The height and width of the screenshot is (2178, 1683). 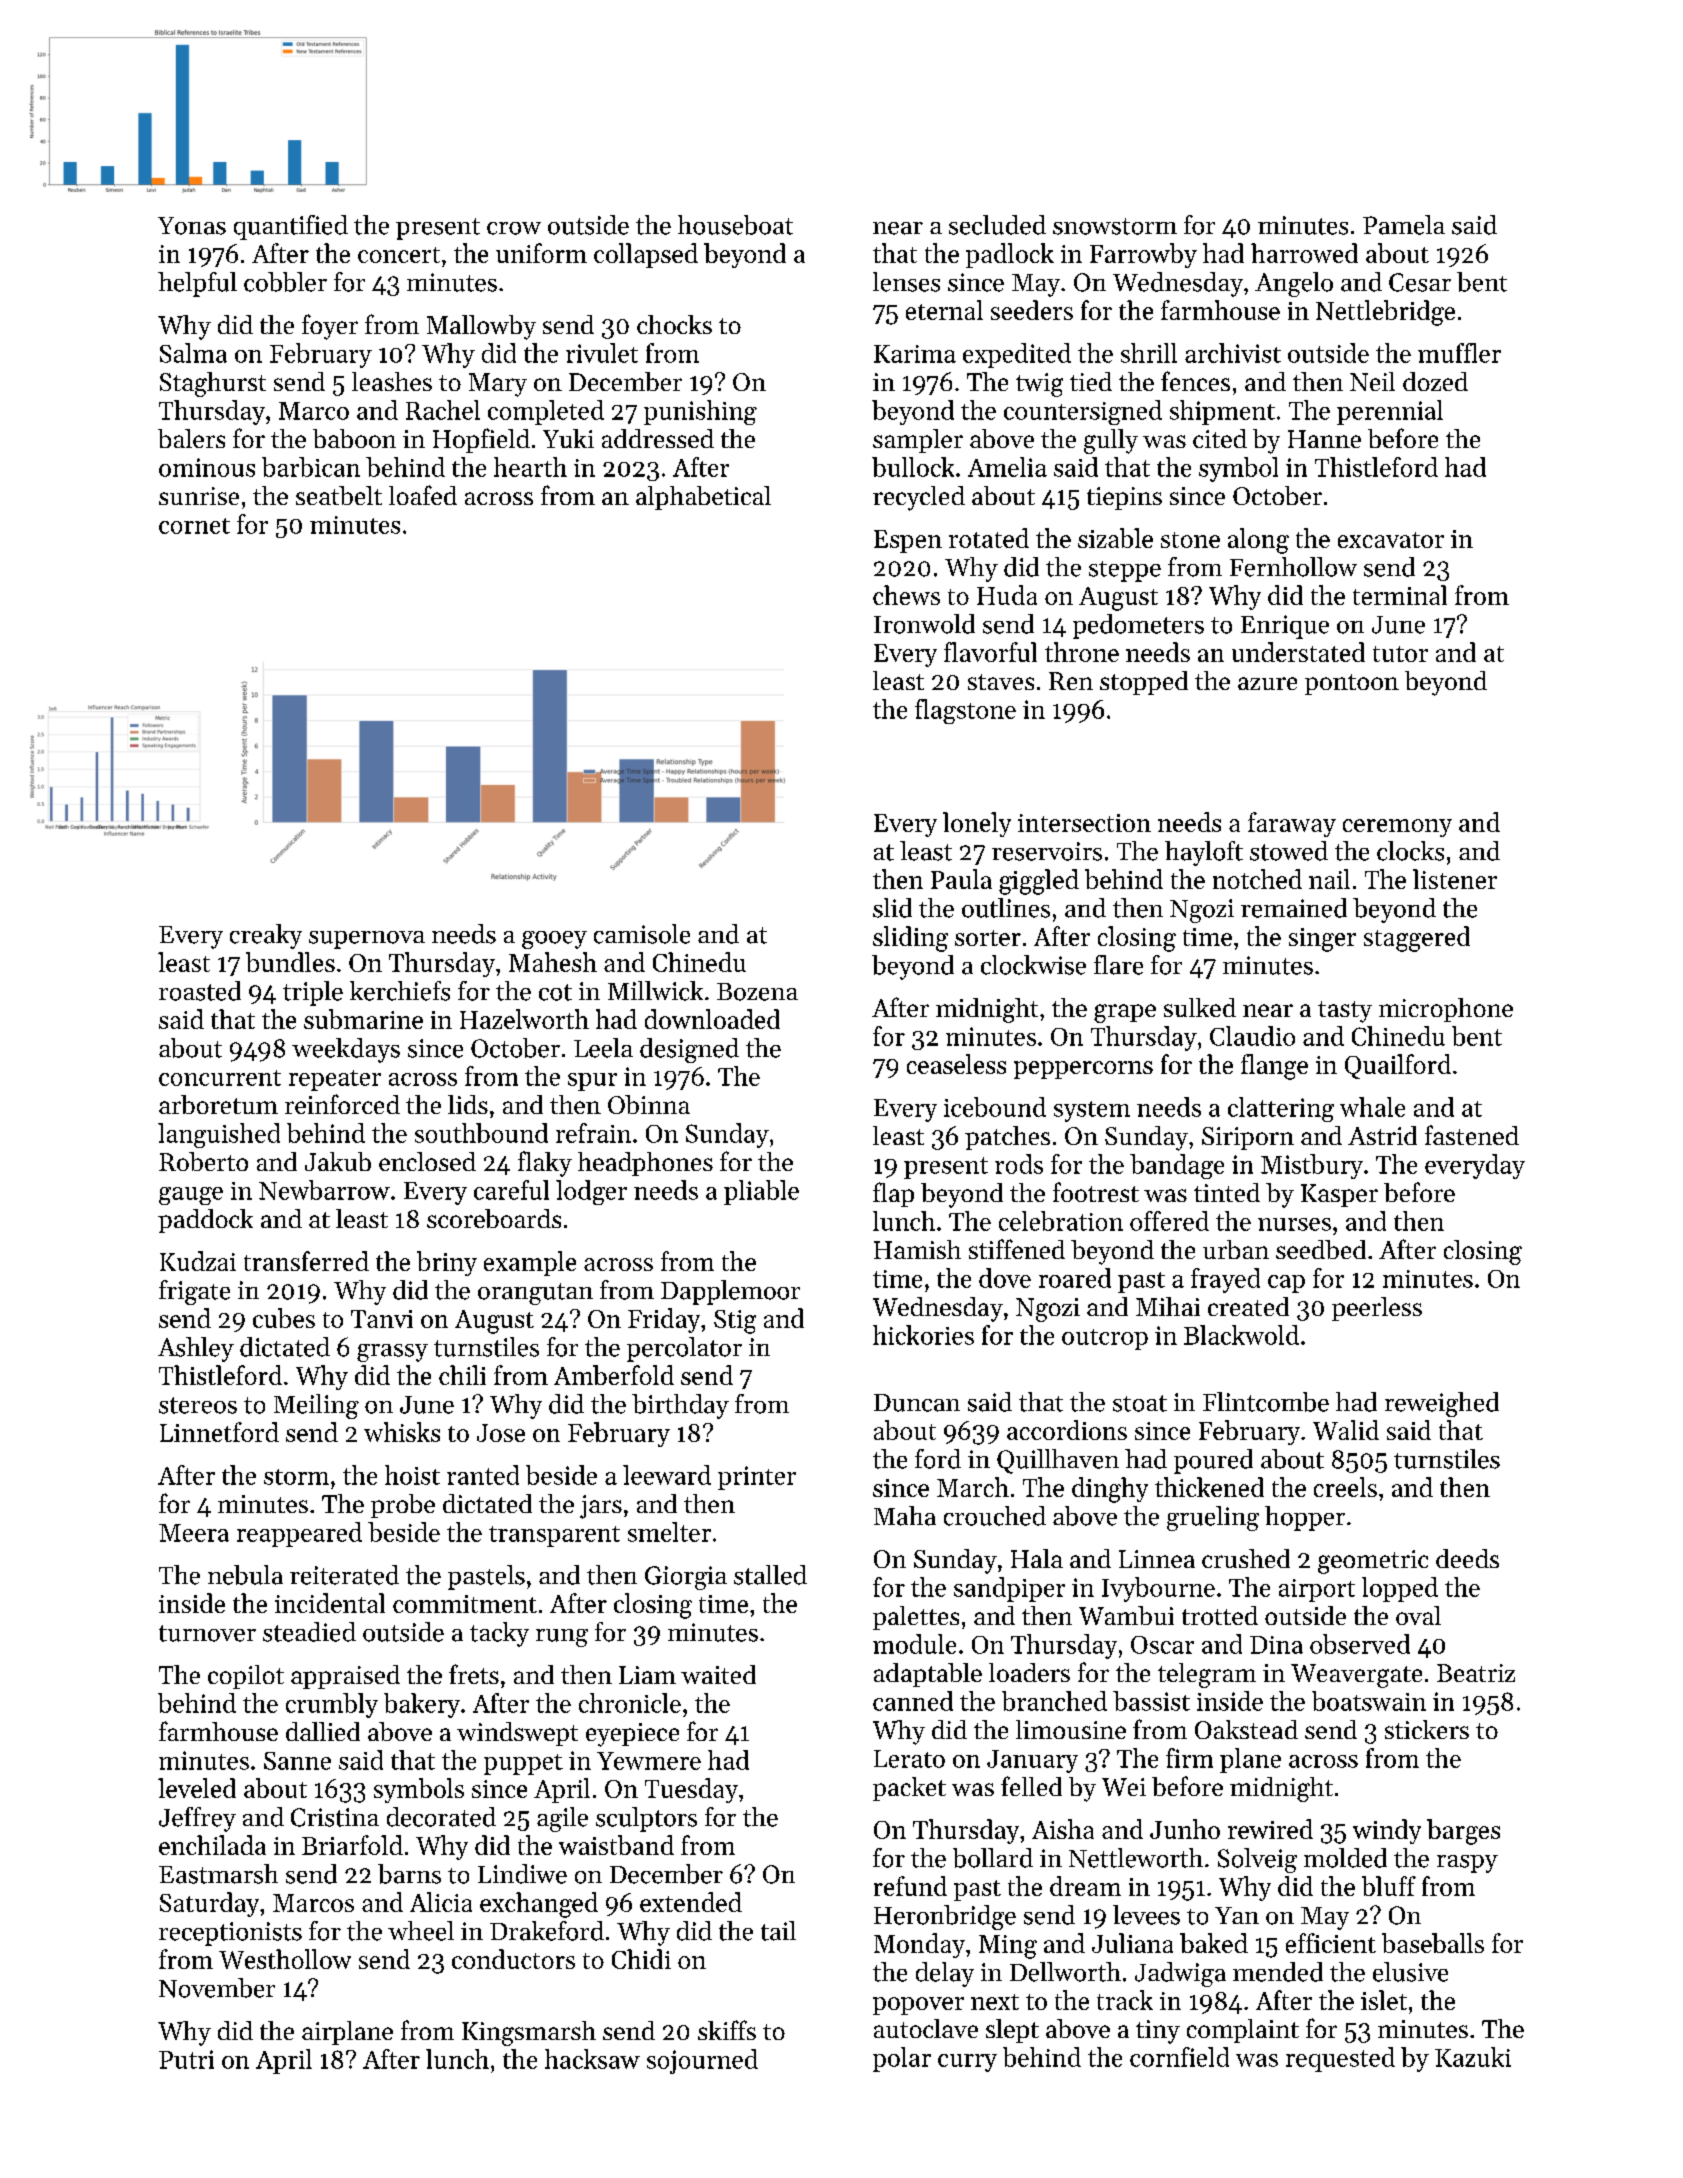 What do you see at coordinates (1385, 313) in the screenshot?
I see `Nettlebridge` at bounding box center [1385, 313].
